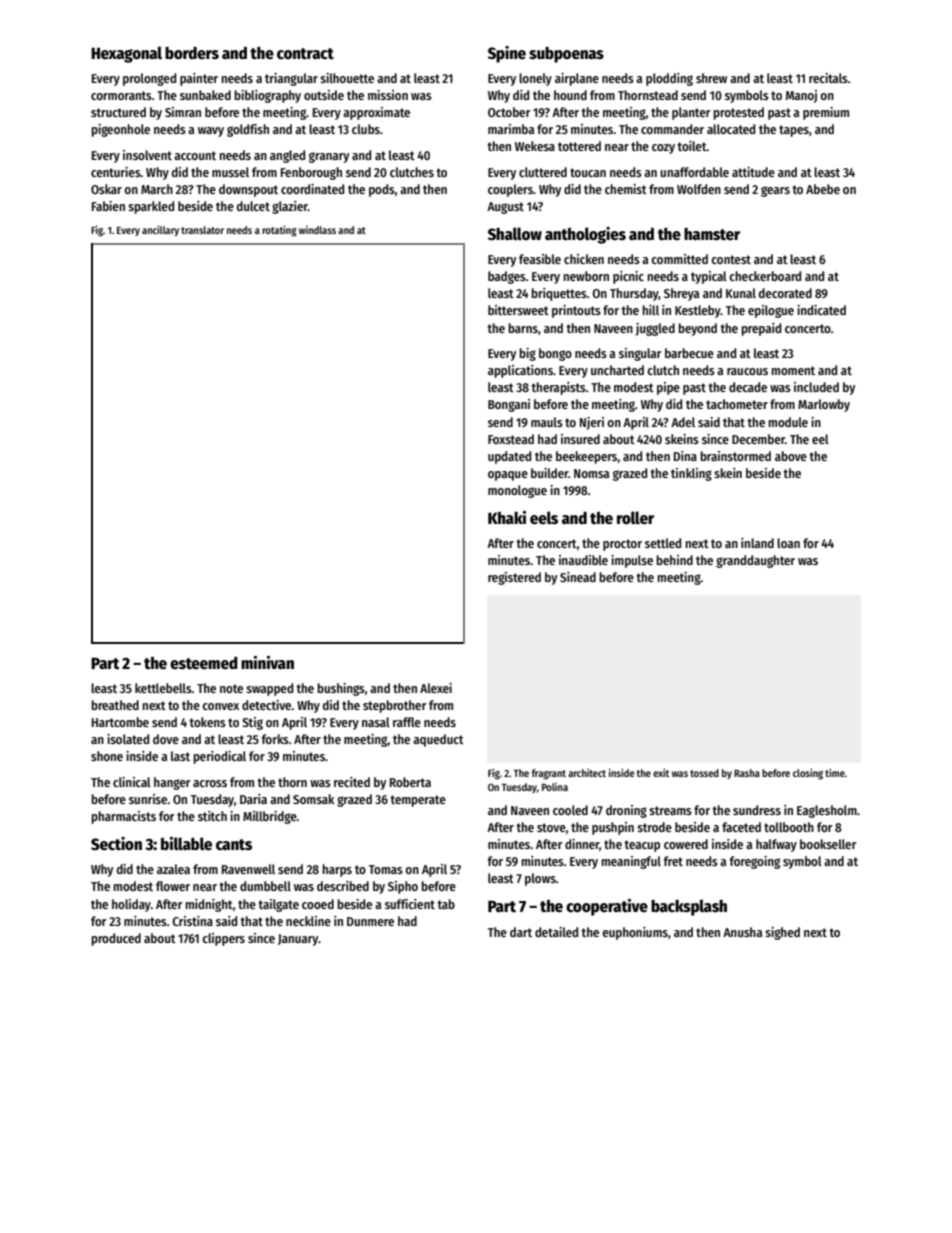 The image size is (952, 1233). I want to click on indicated, so click(821, 310).
